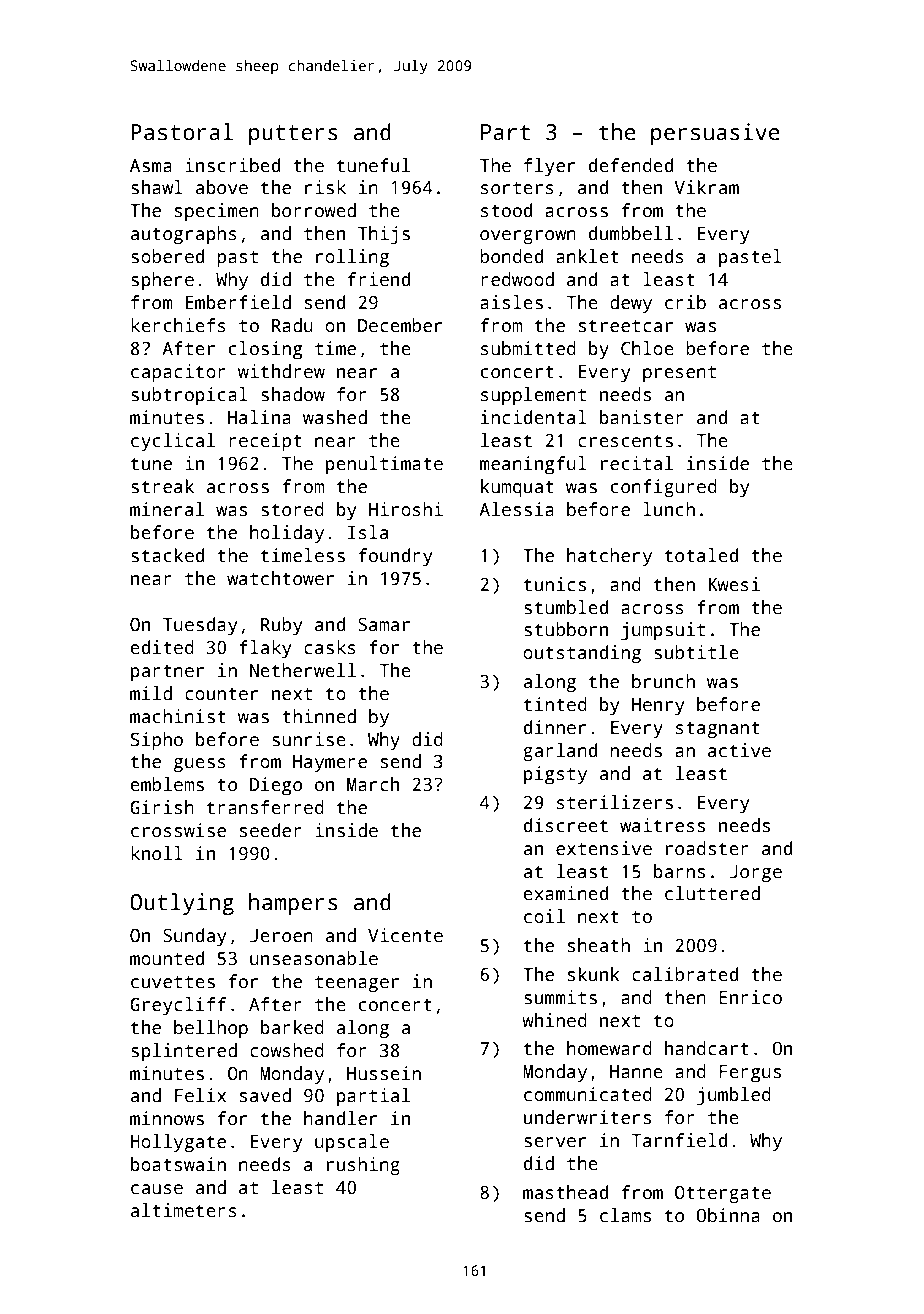 The image size is (924, 1314). I want to click on Vikram, so click(706, 187).
